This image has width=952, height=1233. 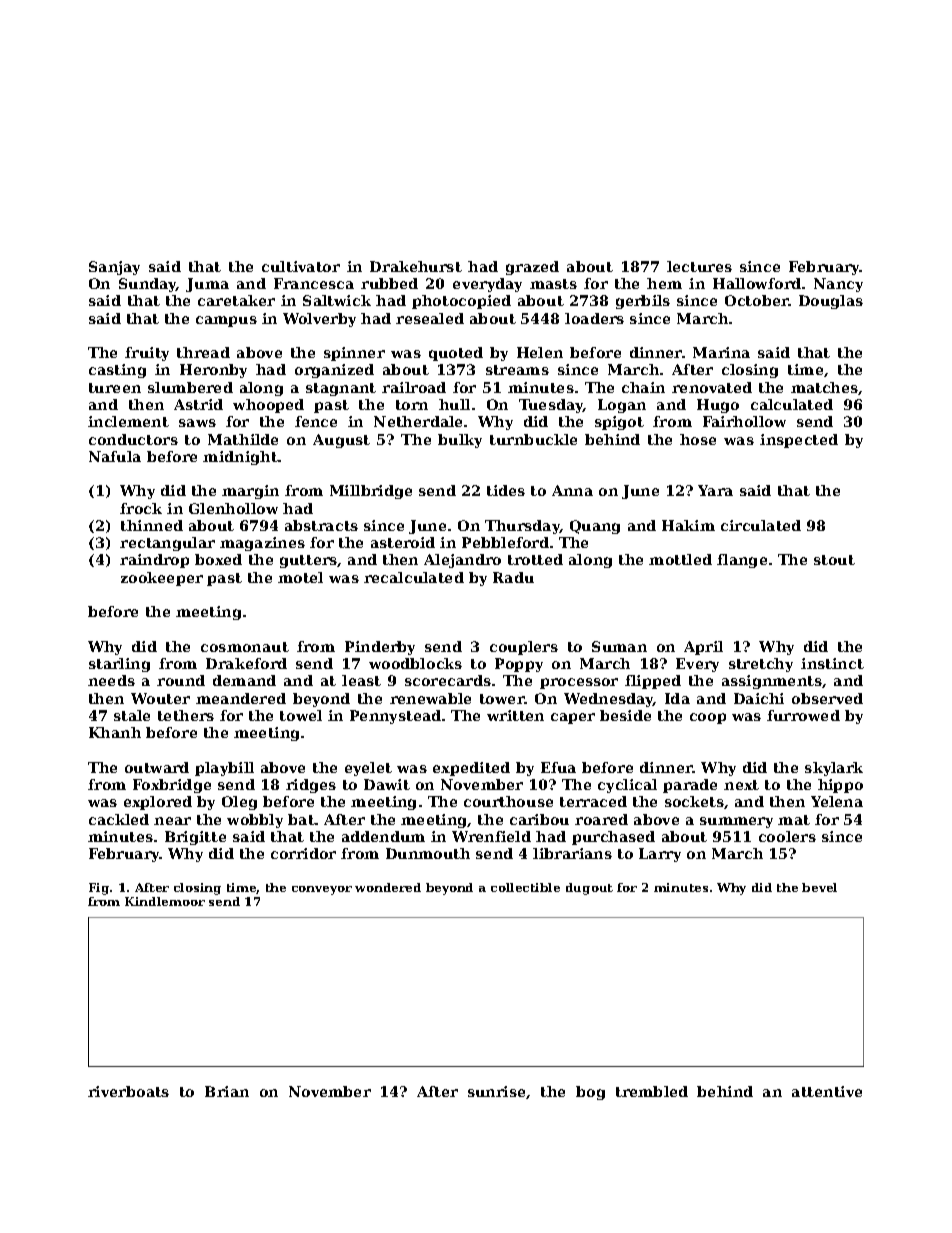 I want to click on Nancy, so click(x=838, y=285).
